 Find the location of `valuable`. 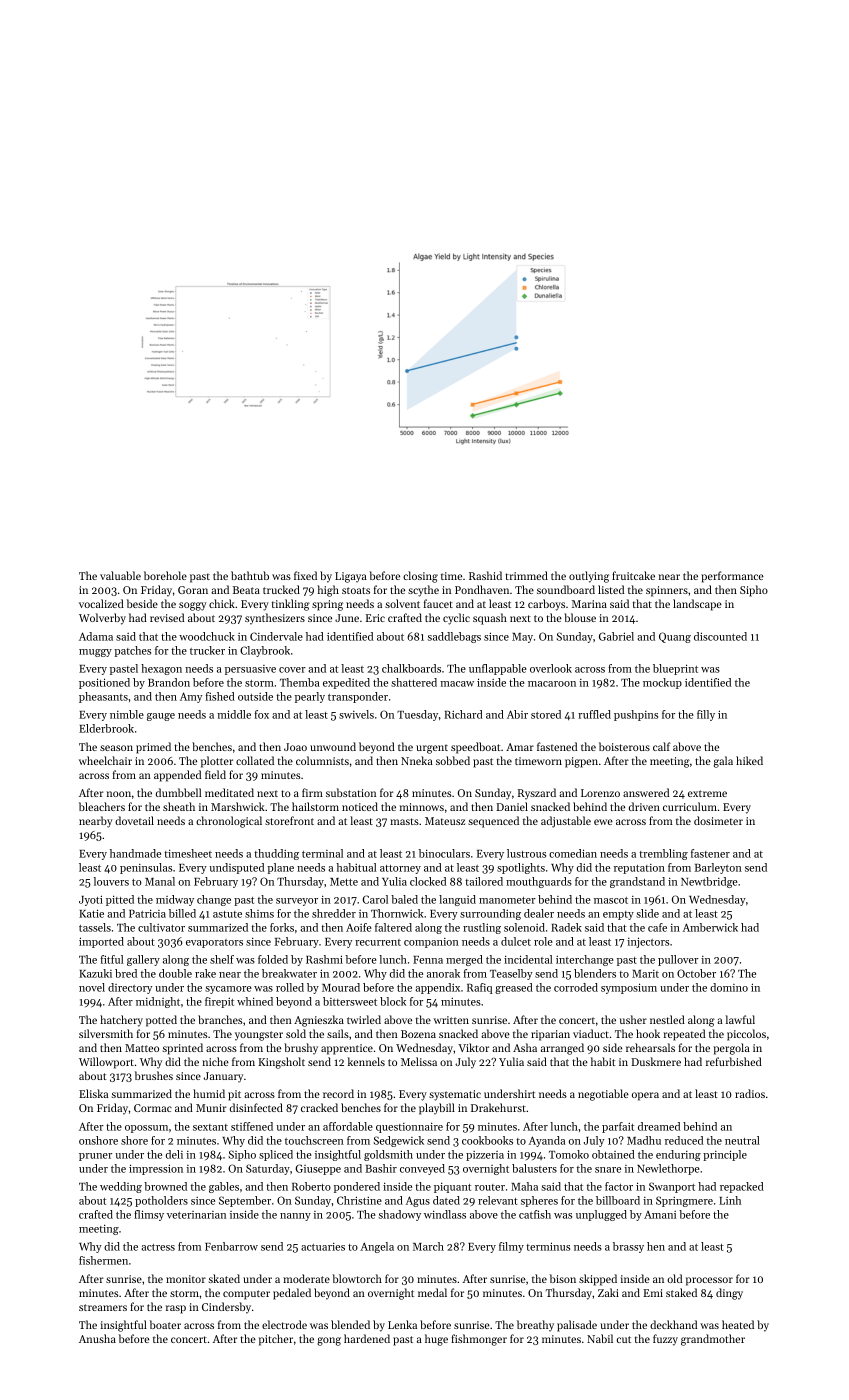

valuable is located at coordinates (120, 575).
